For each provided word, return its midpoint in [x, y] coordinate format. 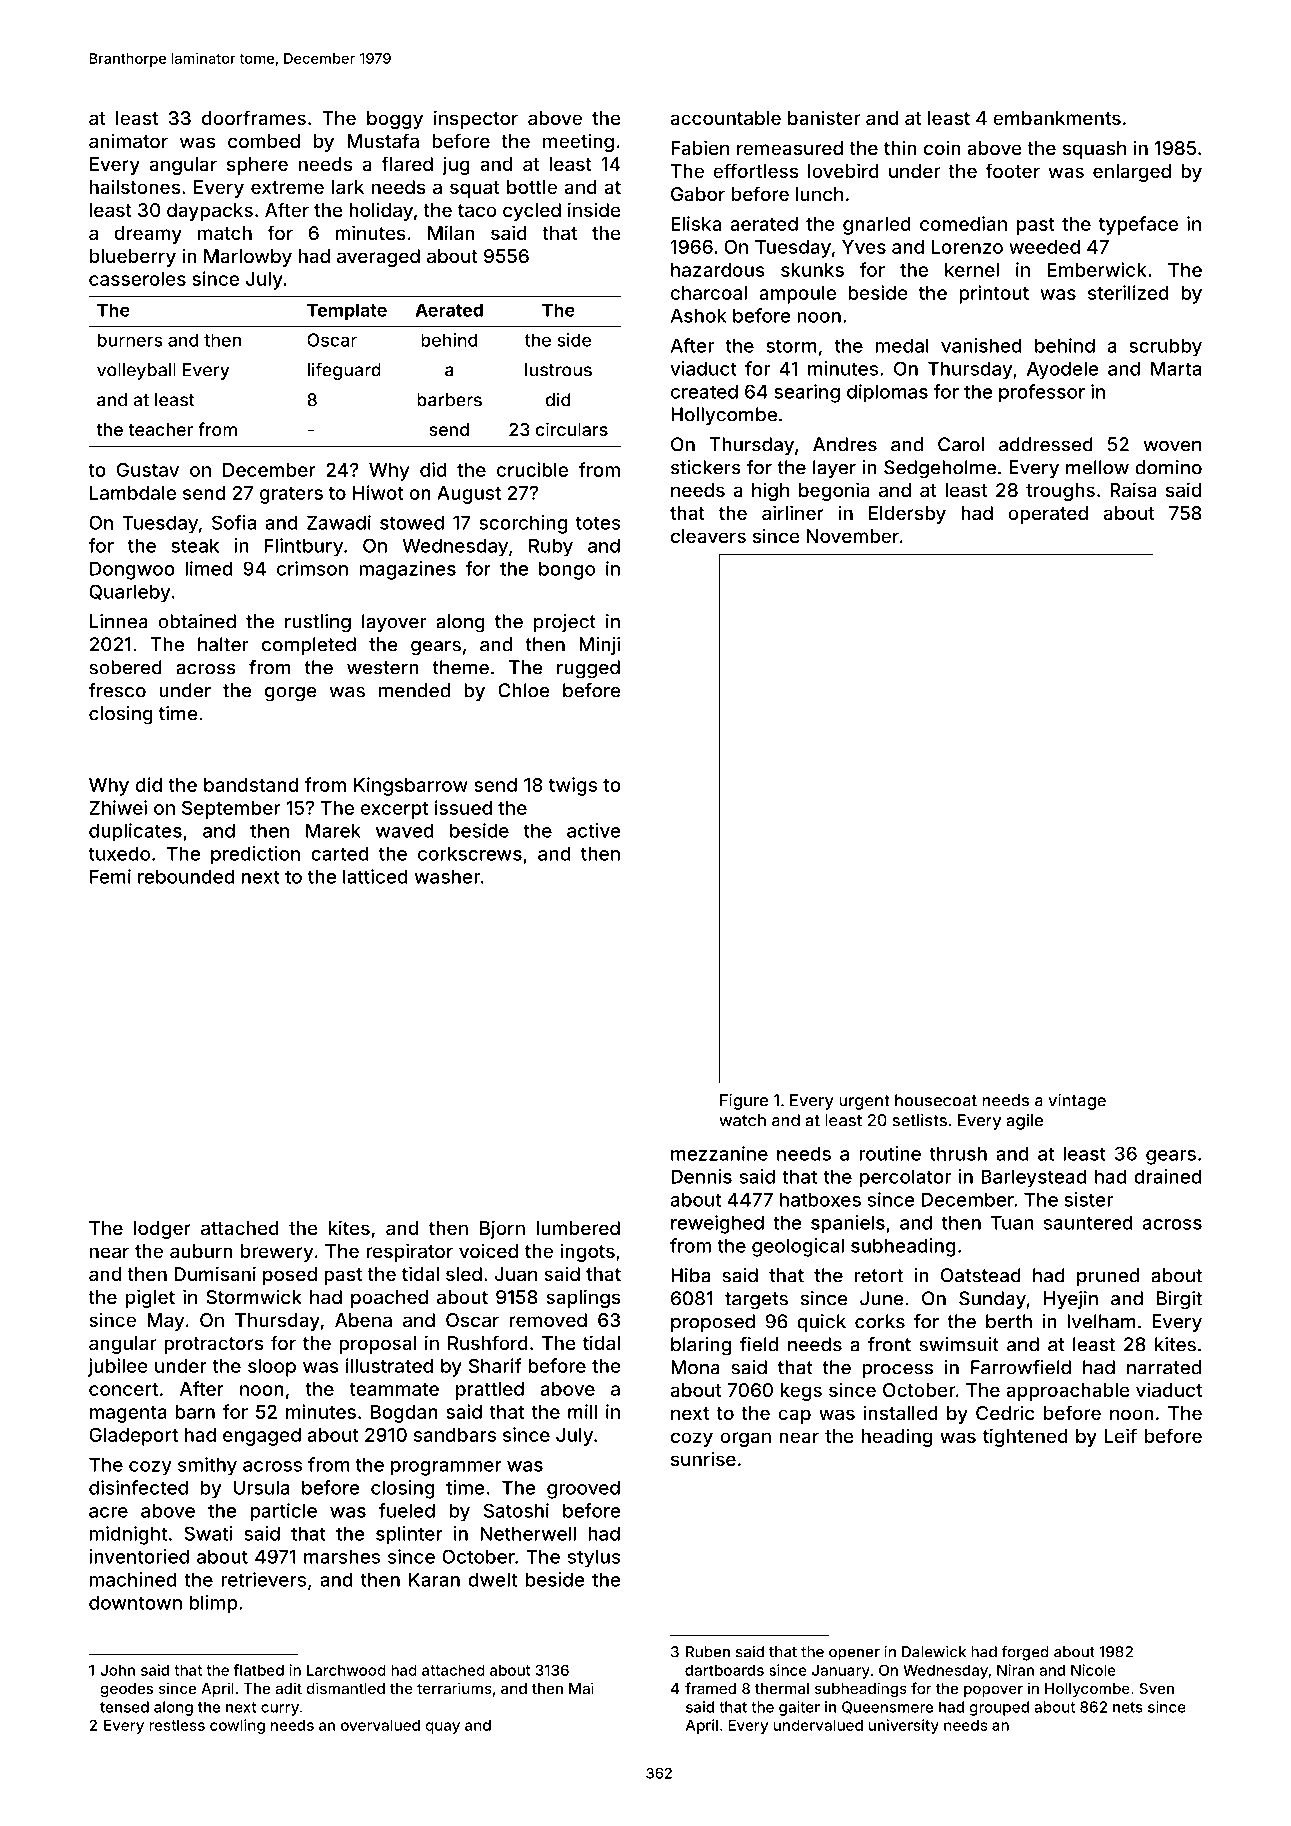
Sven [1156, 1688]
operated [1048, 515]
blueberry [133, 258]
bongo [567, 570]
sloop [272, 1368]
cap [794, 1416]
